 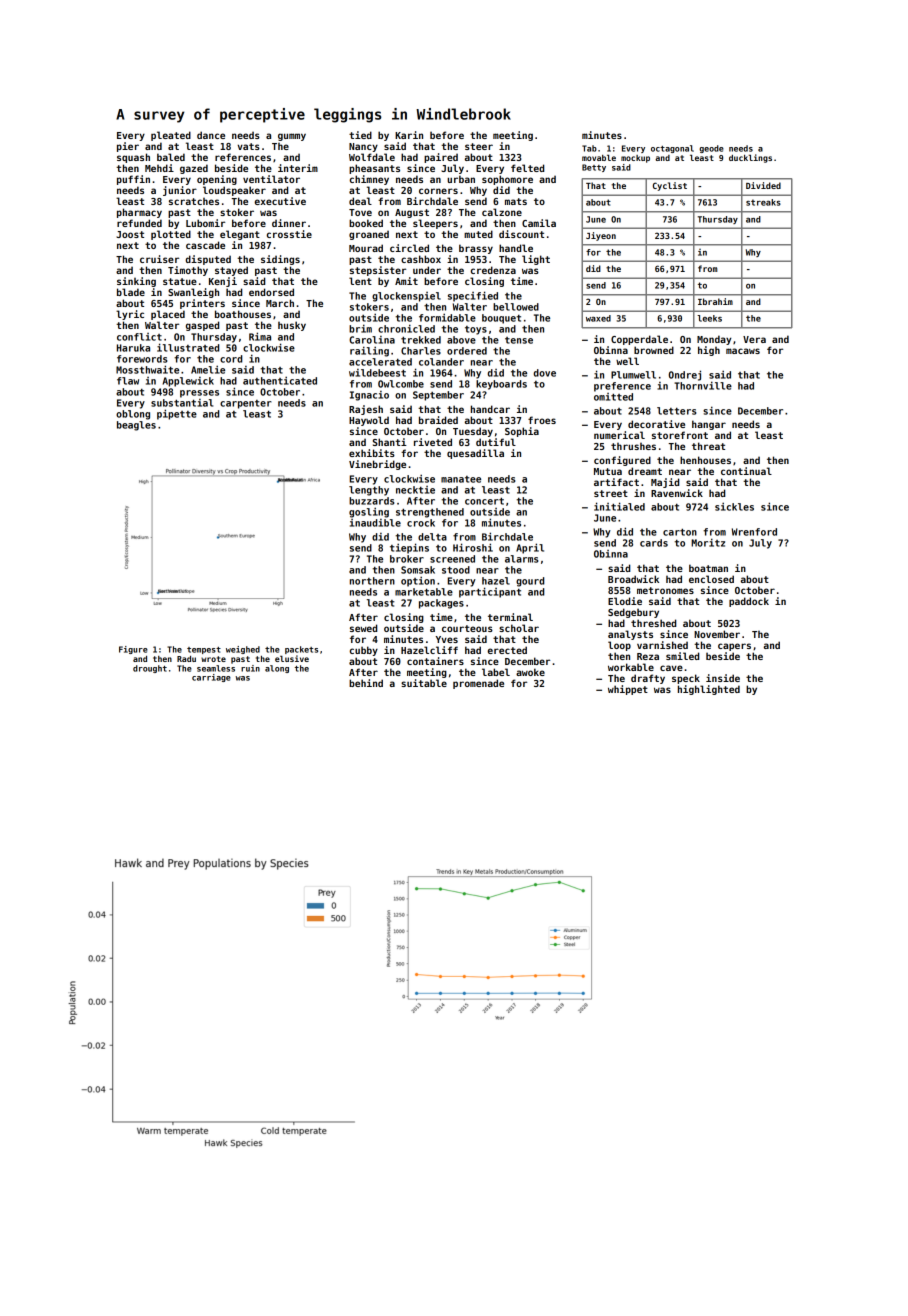 What do you see at coordinates (171, 136) in the page?
I see `pleated` at bounding box center [171, 136].
